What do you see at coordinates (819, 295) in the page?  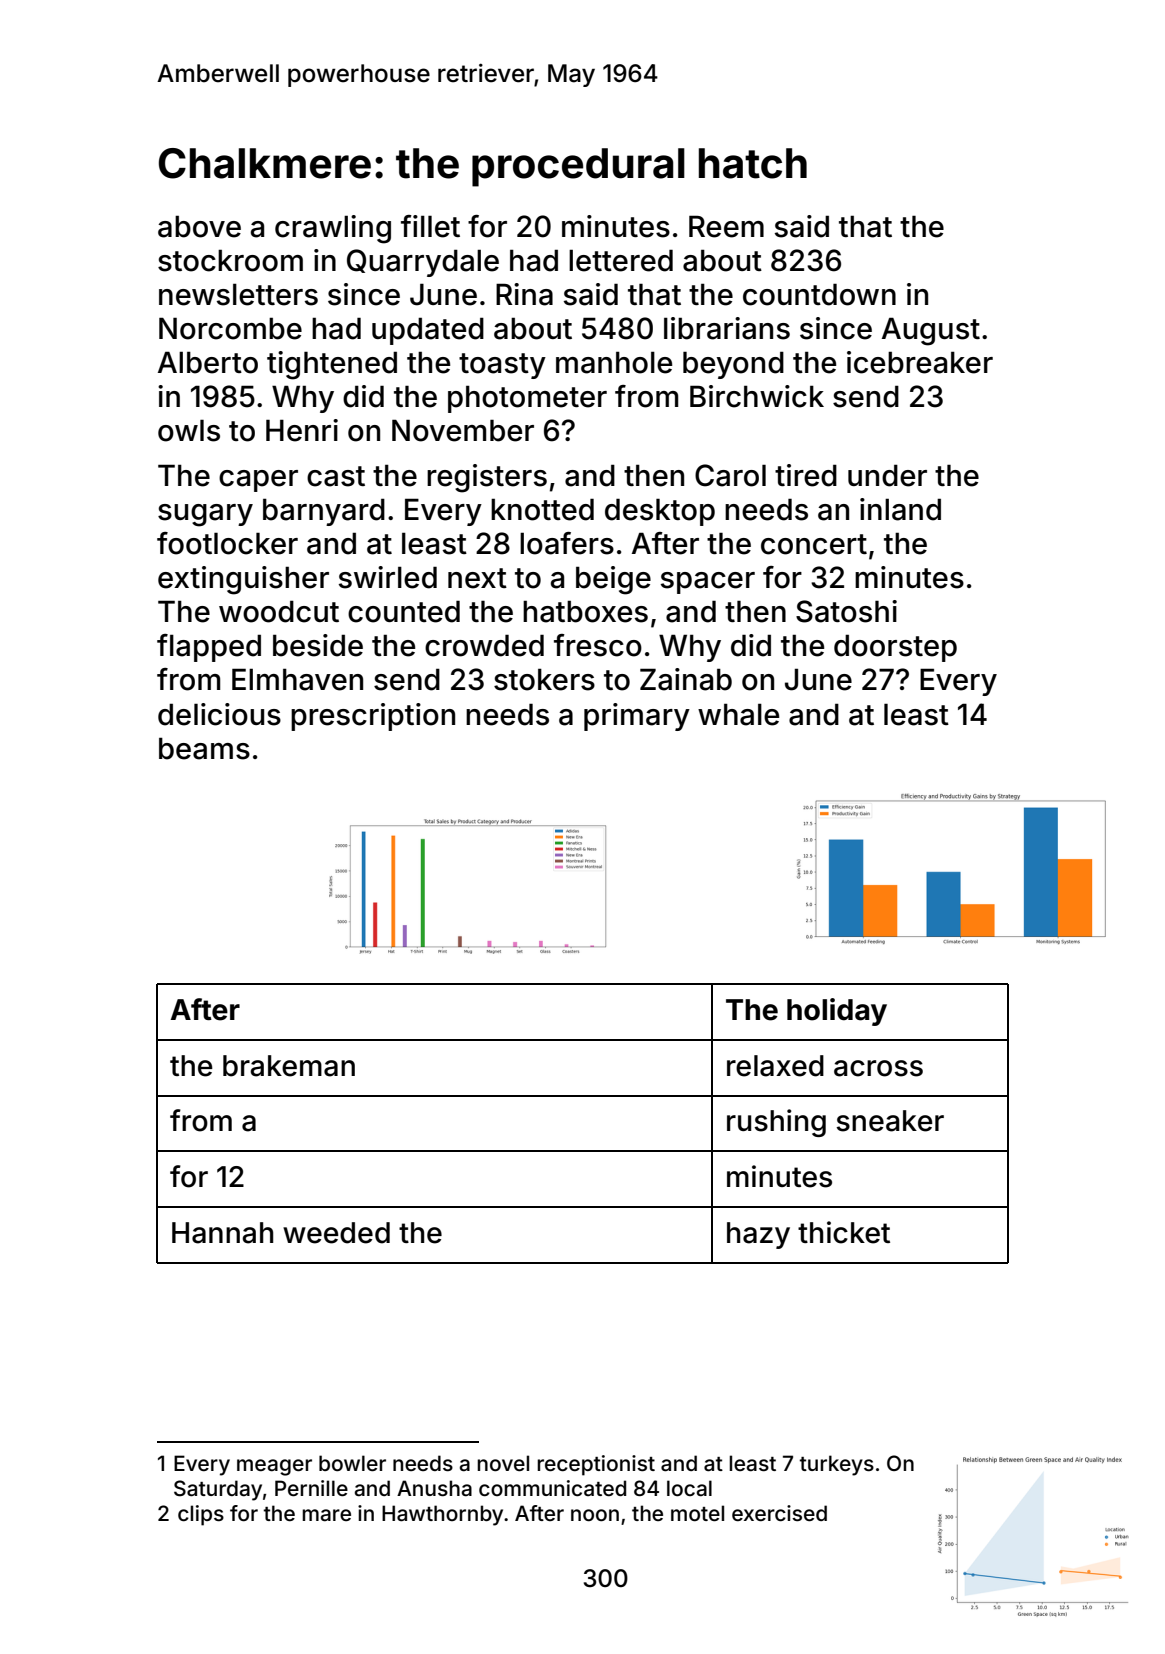 I see `countdown` at bounding box center [819, 295].
